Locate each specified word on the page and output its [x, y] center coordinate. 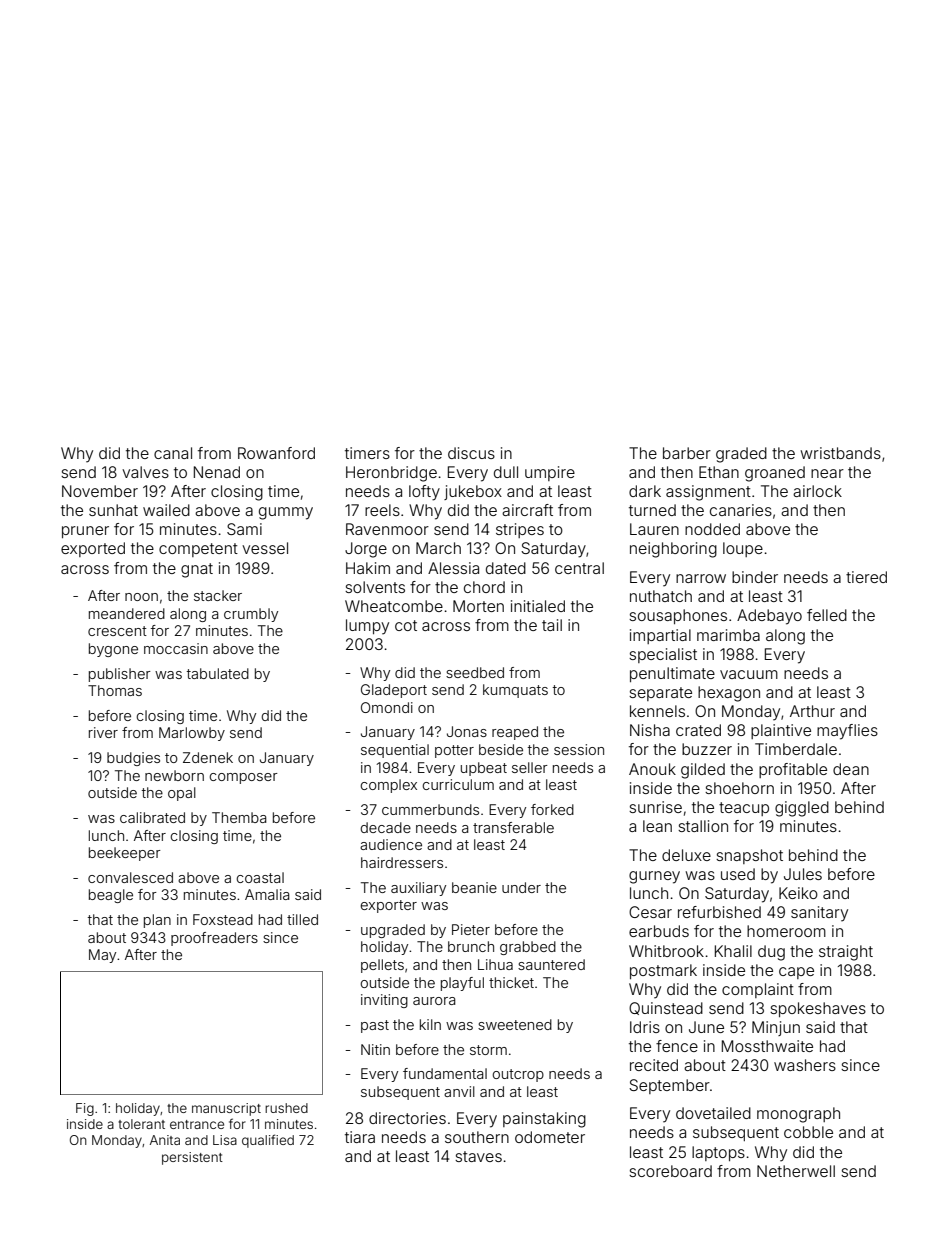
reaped [515, 733]
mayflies [847, 732]
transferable [513, 827]
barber [687, 453]
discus [471, 453]
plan [157, 921]
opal [182, 794]
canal [173, 453]
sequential [395, 751]
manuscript [226, 1109]
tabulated [218, 673]
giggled [802, 809]
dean [851, 769]
